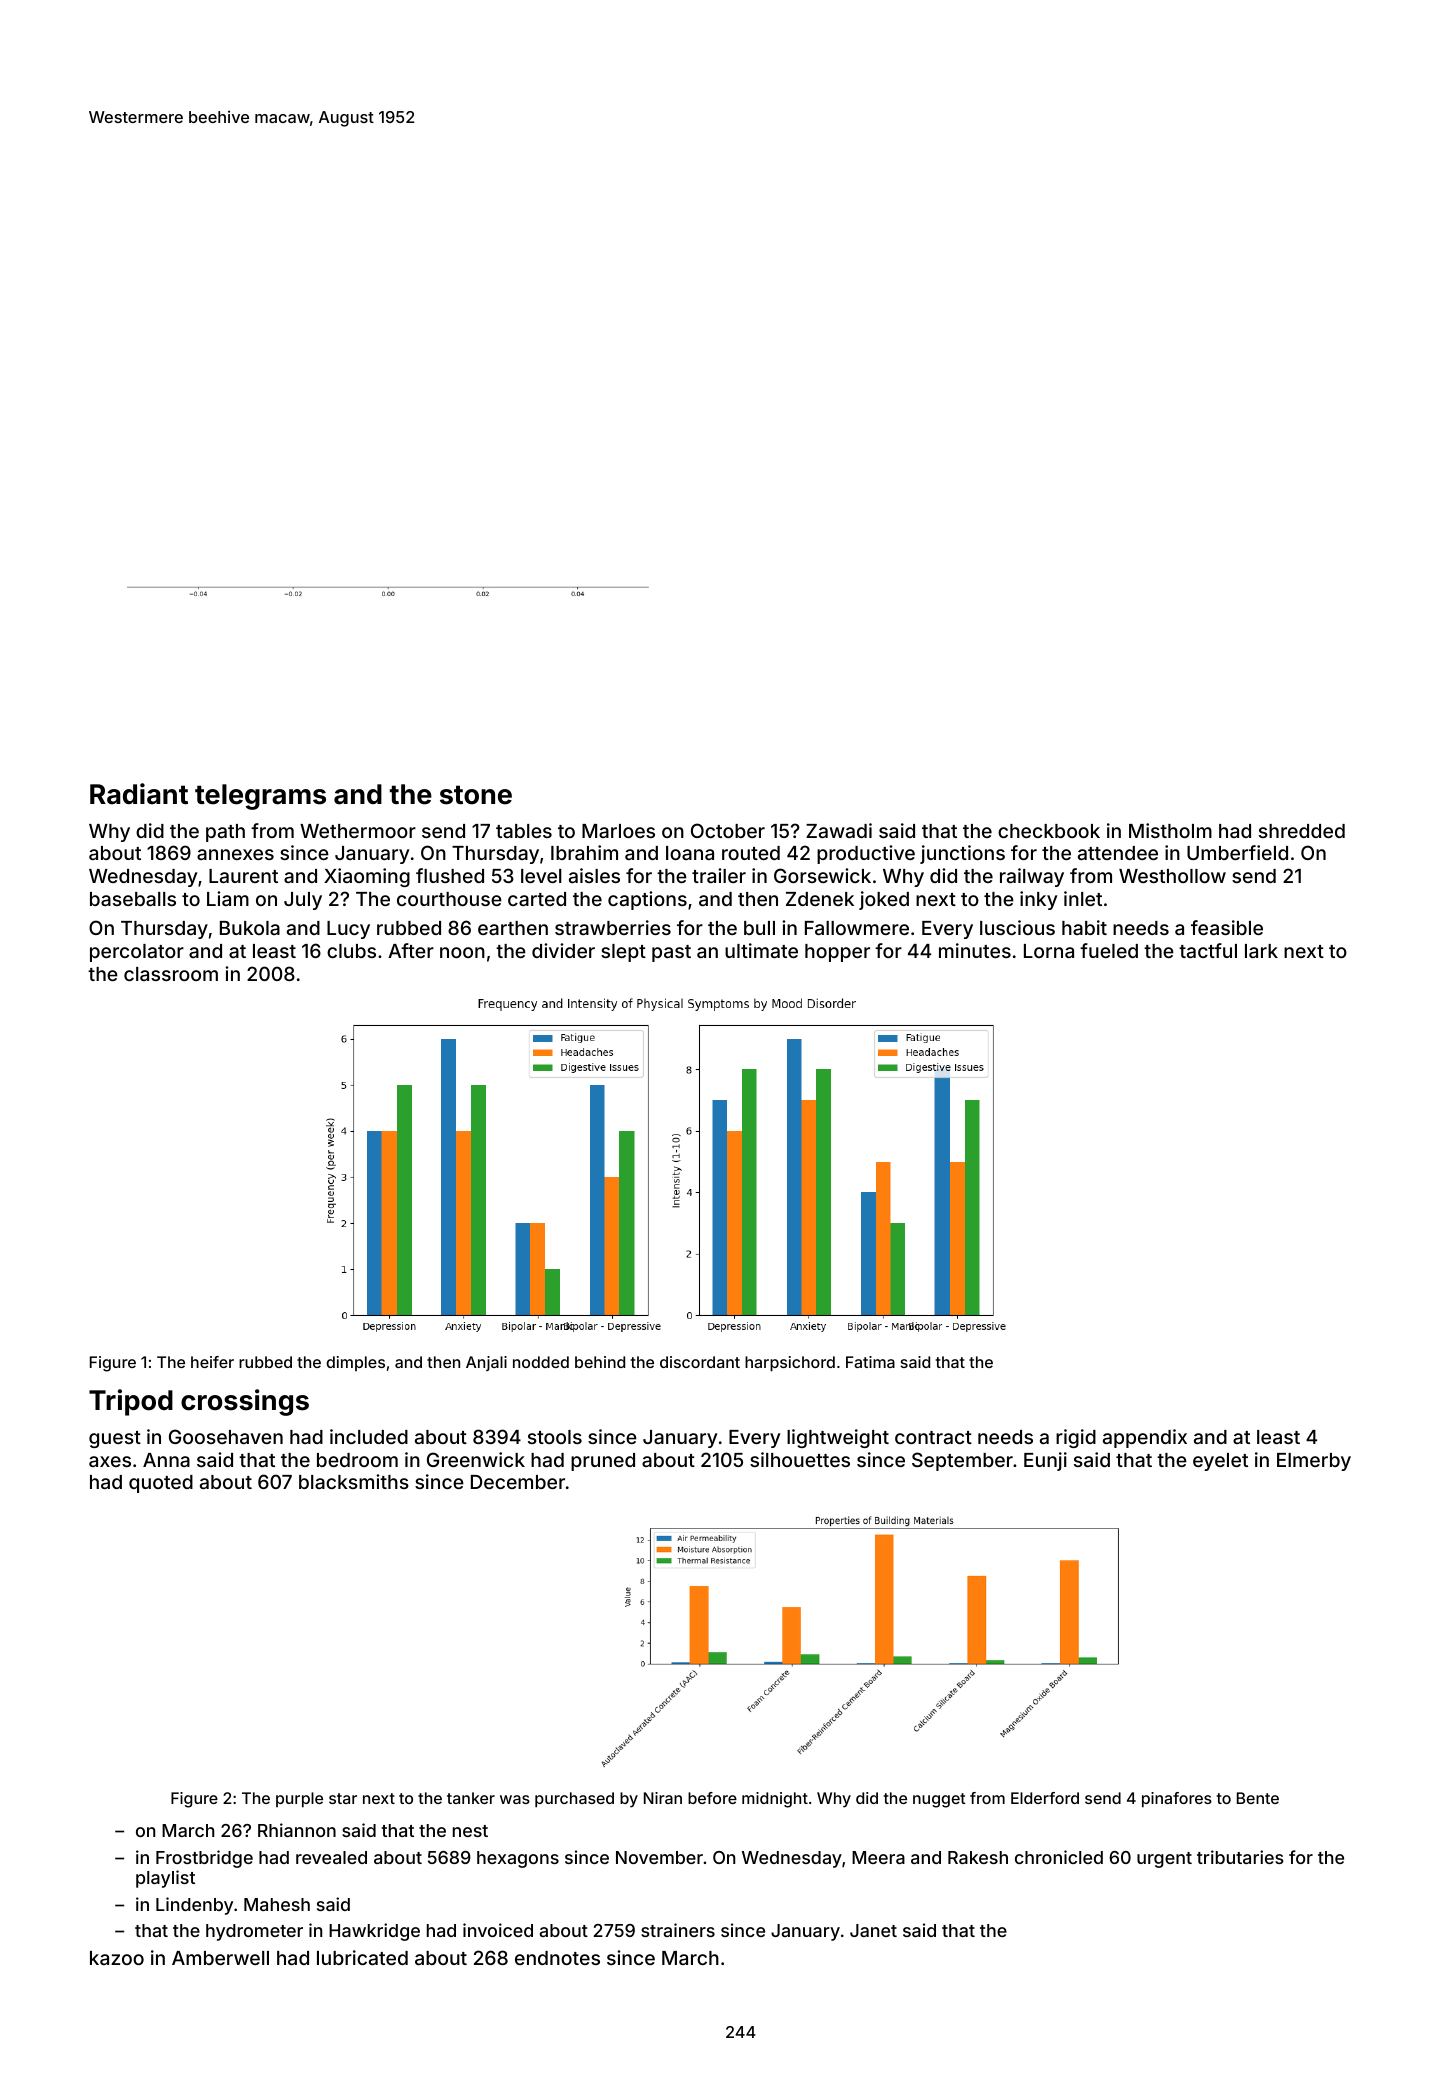  I want to click on quoted, so click(161, 1484).
